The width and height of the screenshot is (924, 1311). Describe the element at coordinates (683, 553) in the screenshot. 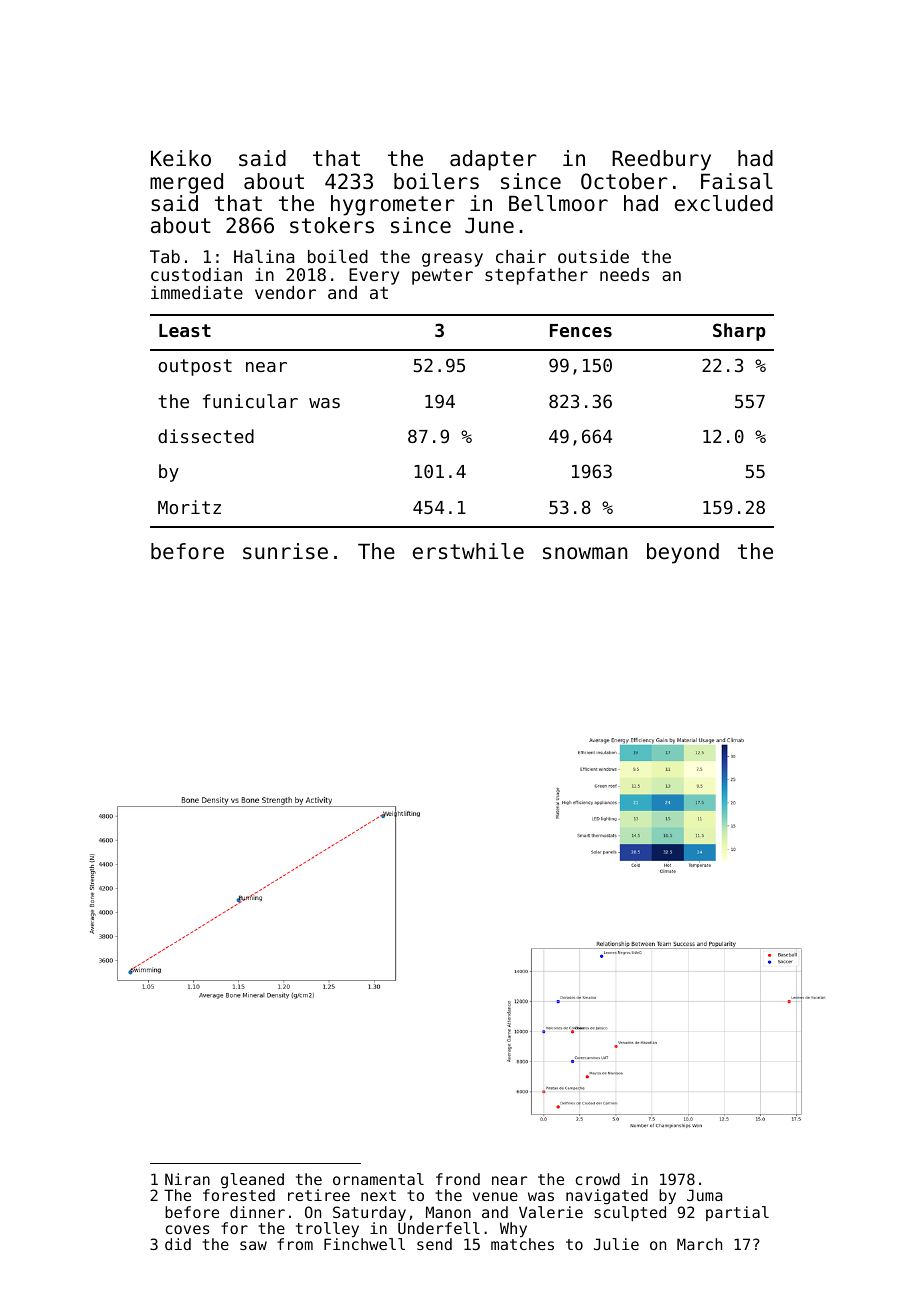

I see `beyond` at that location.
